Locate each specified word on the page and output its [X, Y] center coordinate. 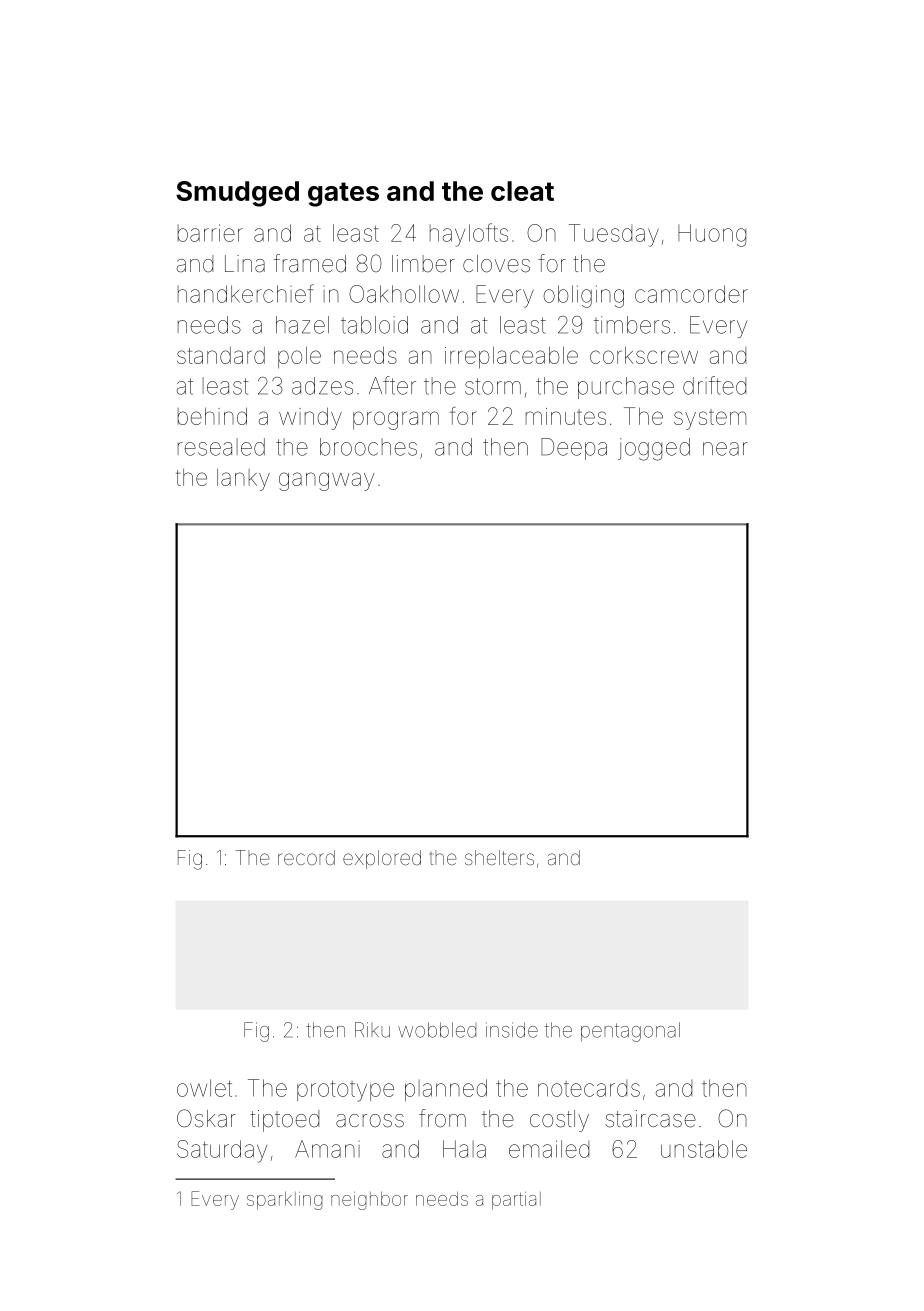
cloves [496, 264]
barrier [210, 233]
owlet [204, 1088]
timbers [632, 325]
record [306, 857]
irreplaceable [511, 357]
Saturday [222, 1151]
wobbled [437, 1030]
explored [382, 859]
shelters [499, 857]
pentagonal [630, 1032]
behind [212, 416]
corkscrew [644, 355]
